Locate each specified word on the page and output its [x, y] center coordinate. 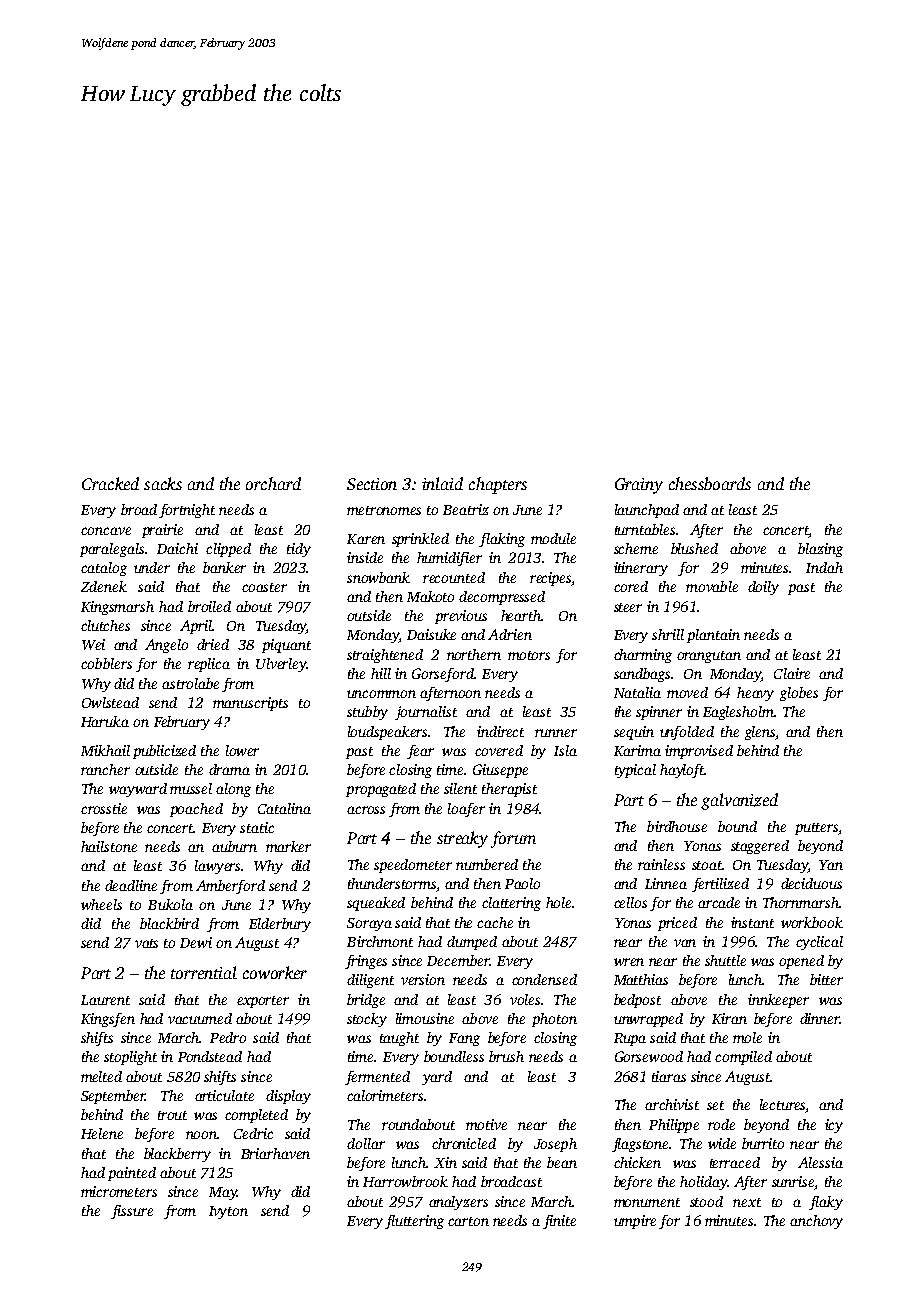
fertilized [720, 885]
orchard [273, 483]
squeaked [376, 904]
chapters [498, 485]
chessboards [710, 483]
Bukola [170, 904]
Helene [102, 1133]
